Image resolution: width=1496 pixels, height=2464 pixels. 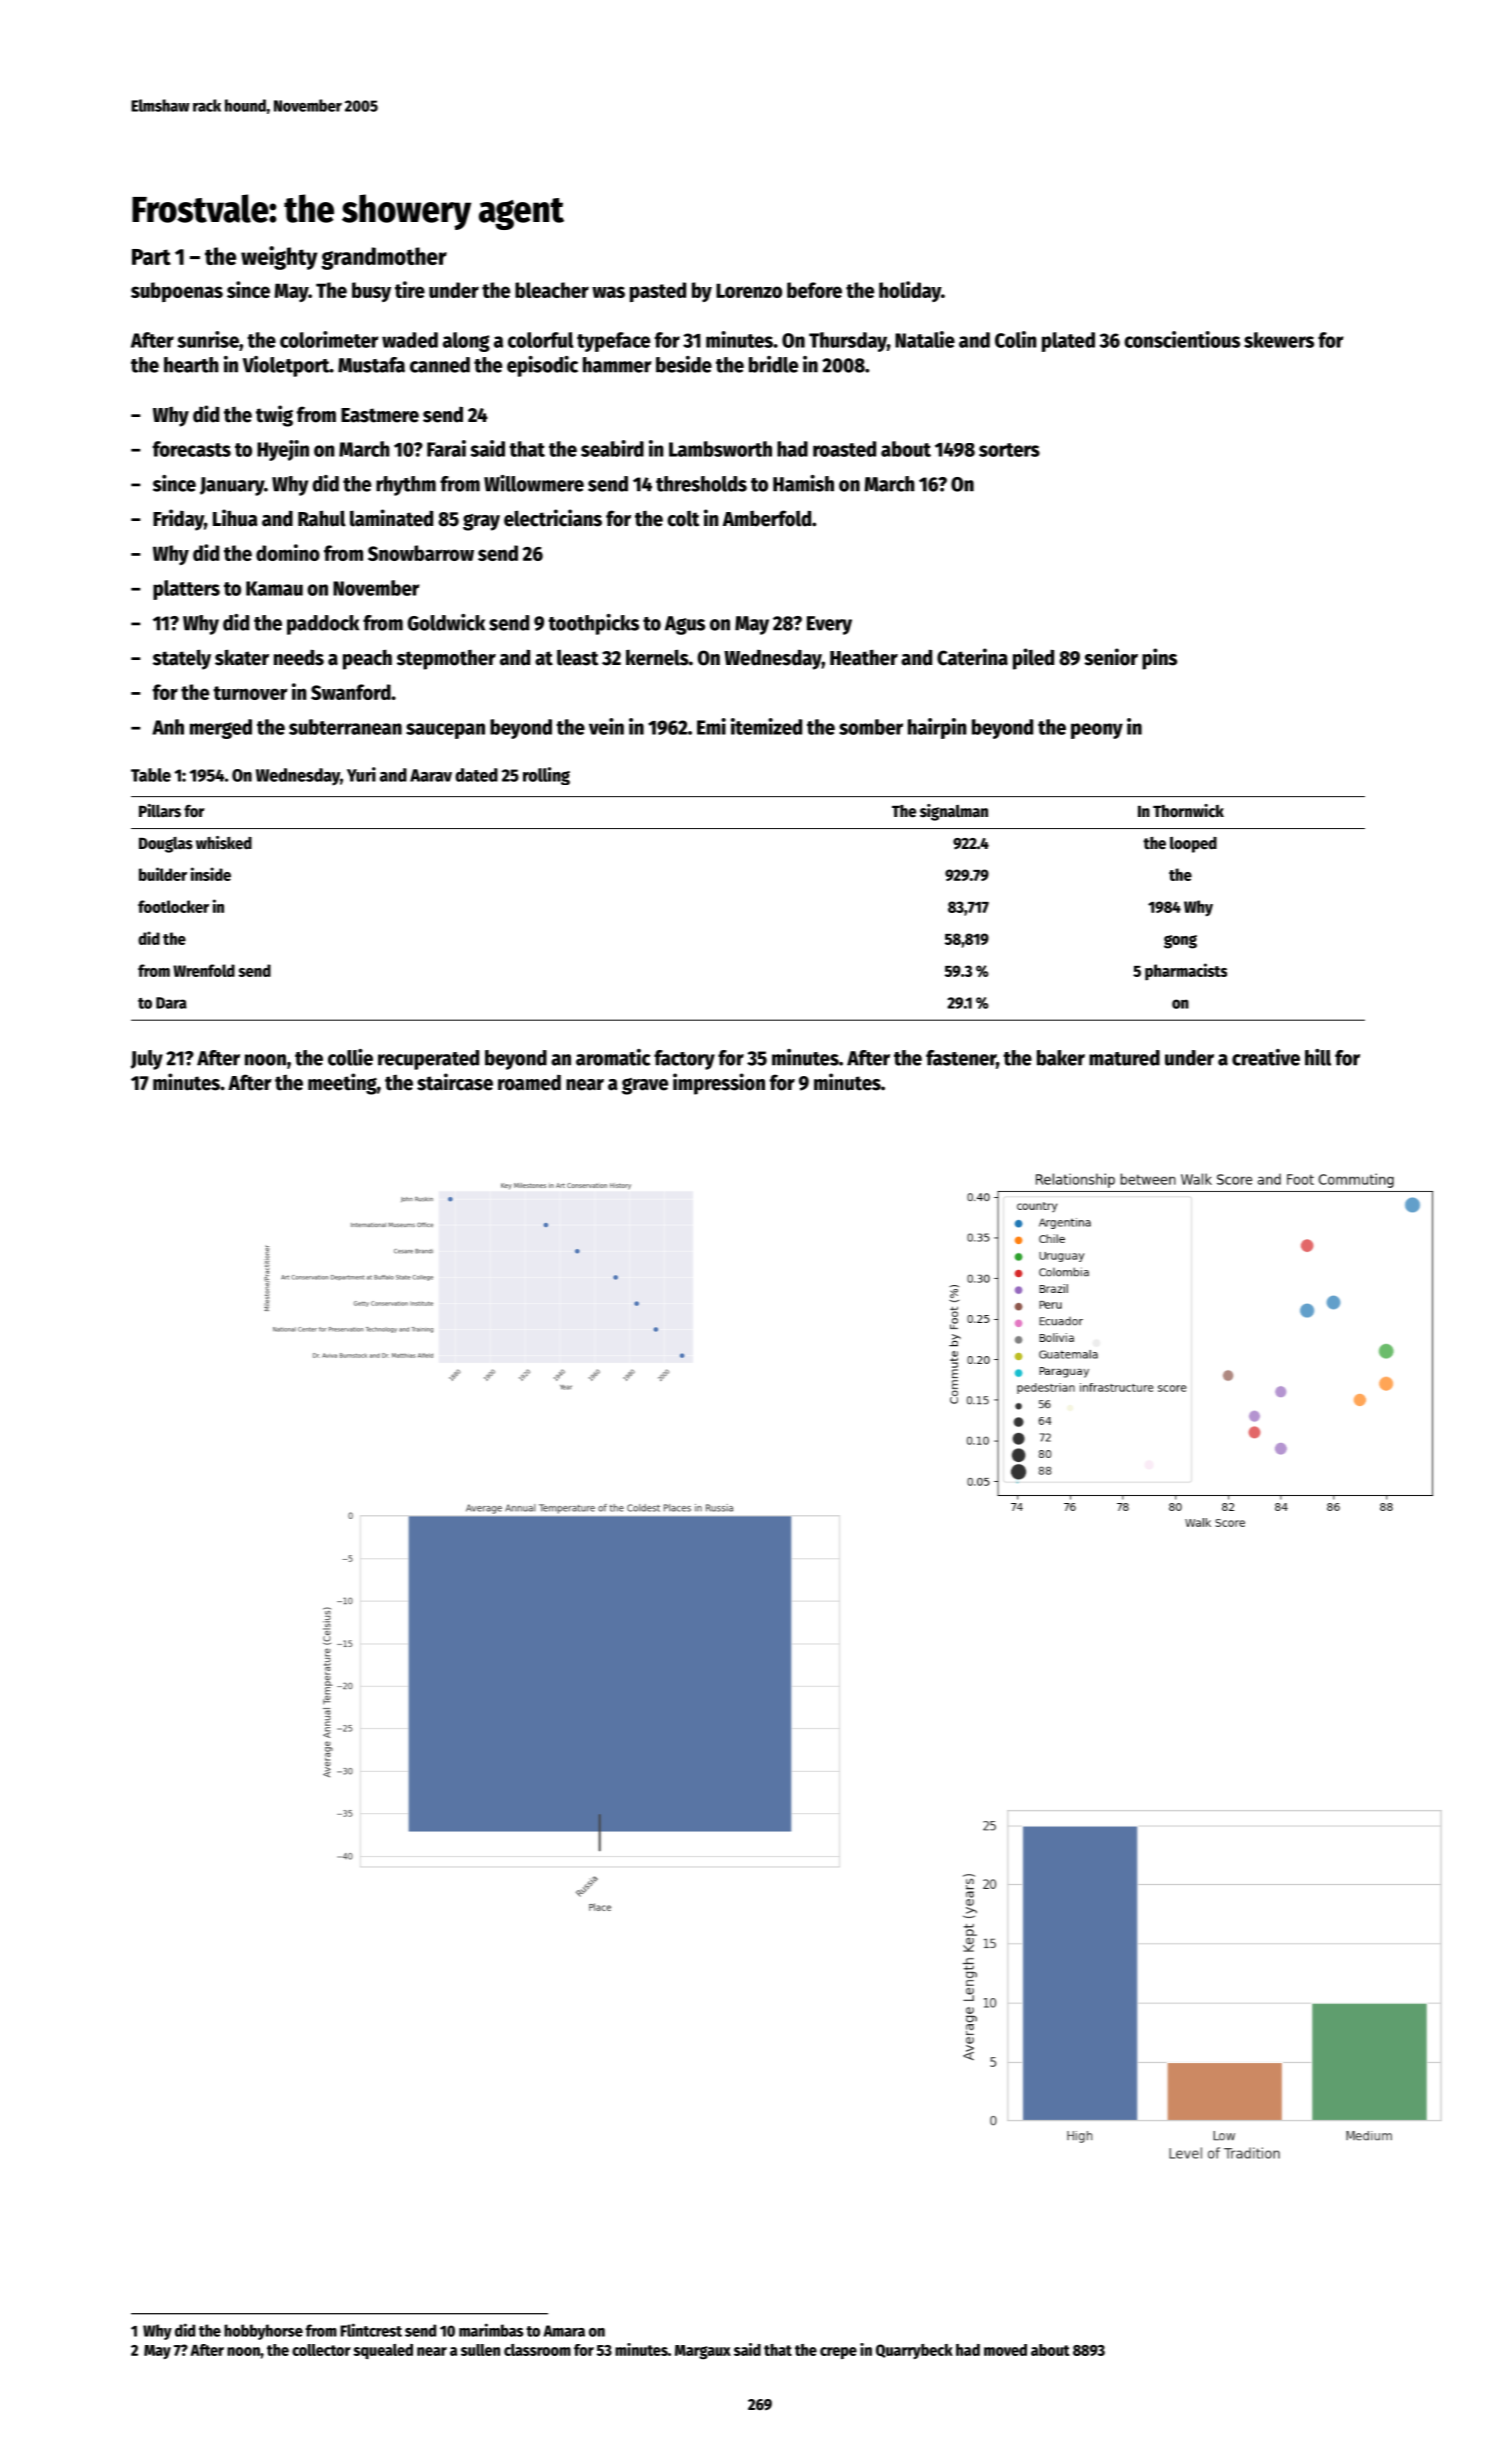 I want to click on meeting, so click(x=342, y=1084).
